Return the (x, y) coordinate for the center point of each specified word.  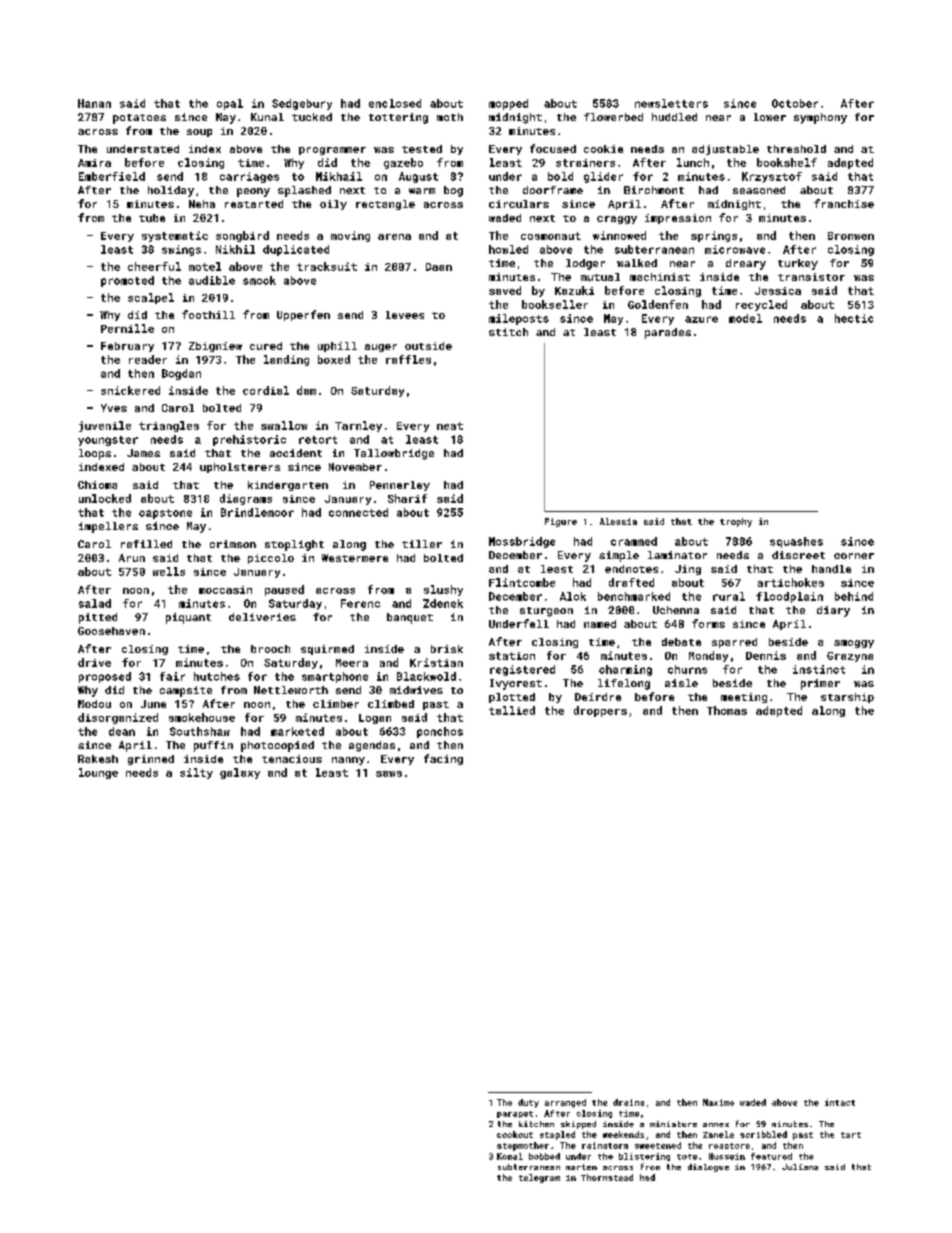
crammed (634, 541)
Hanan (94, 103)
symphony (820, 118)
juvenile (105, 426)
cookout (515, 1134)
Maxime (718, 1102)
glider (603, 177)
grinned (151, 760)
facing (443, 759)
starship (847, 698)
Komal (510, 1156)
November (355, 467)
